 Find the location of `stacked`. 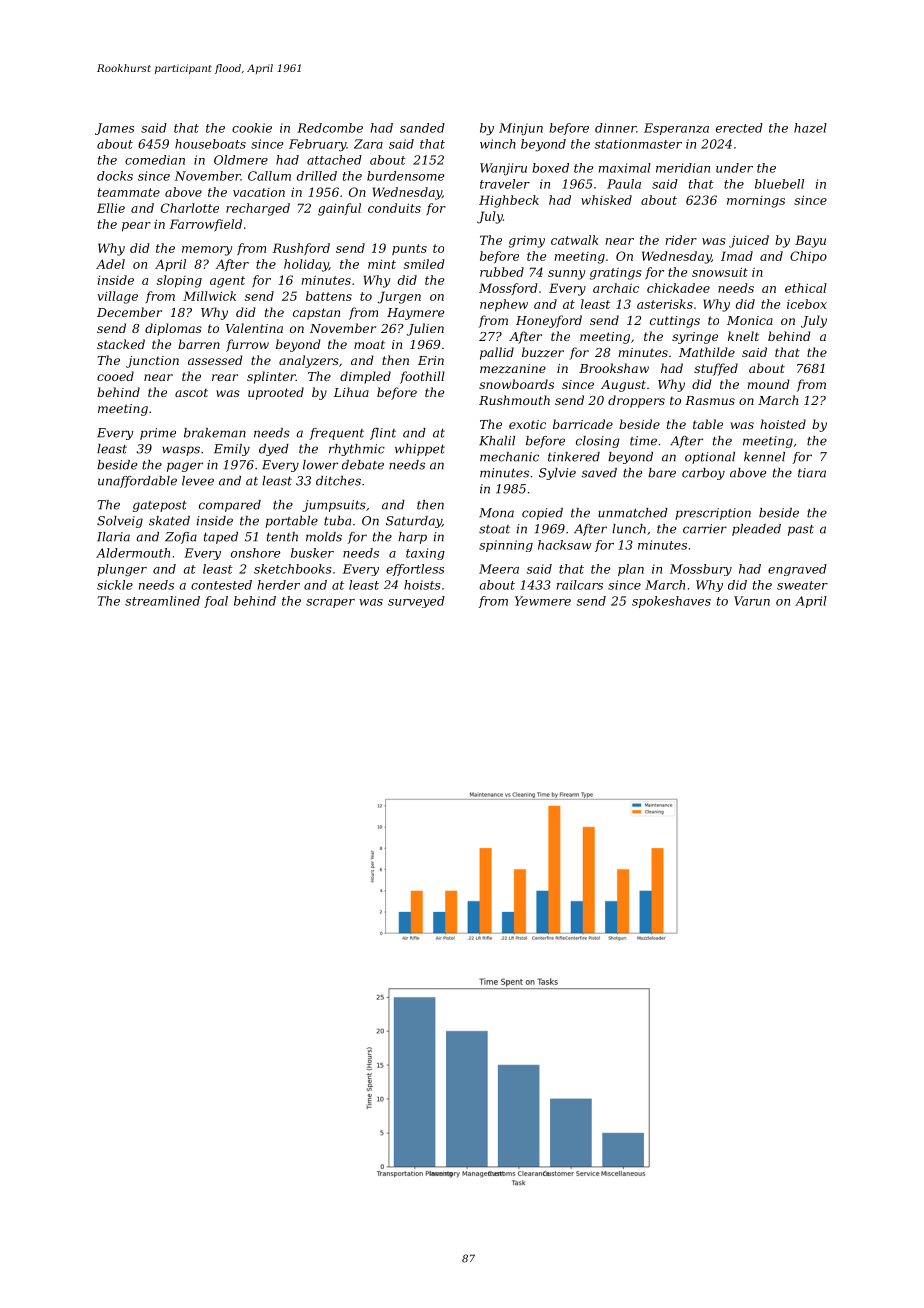

stacked is located at coordinates (121, 344).
